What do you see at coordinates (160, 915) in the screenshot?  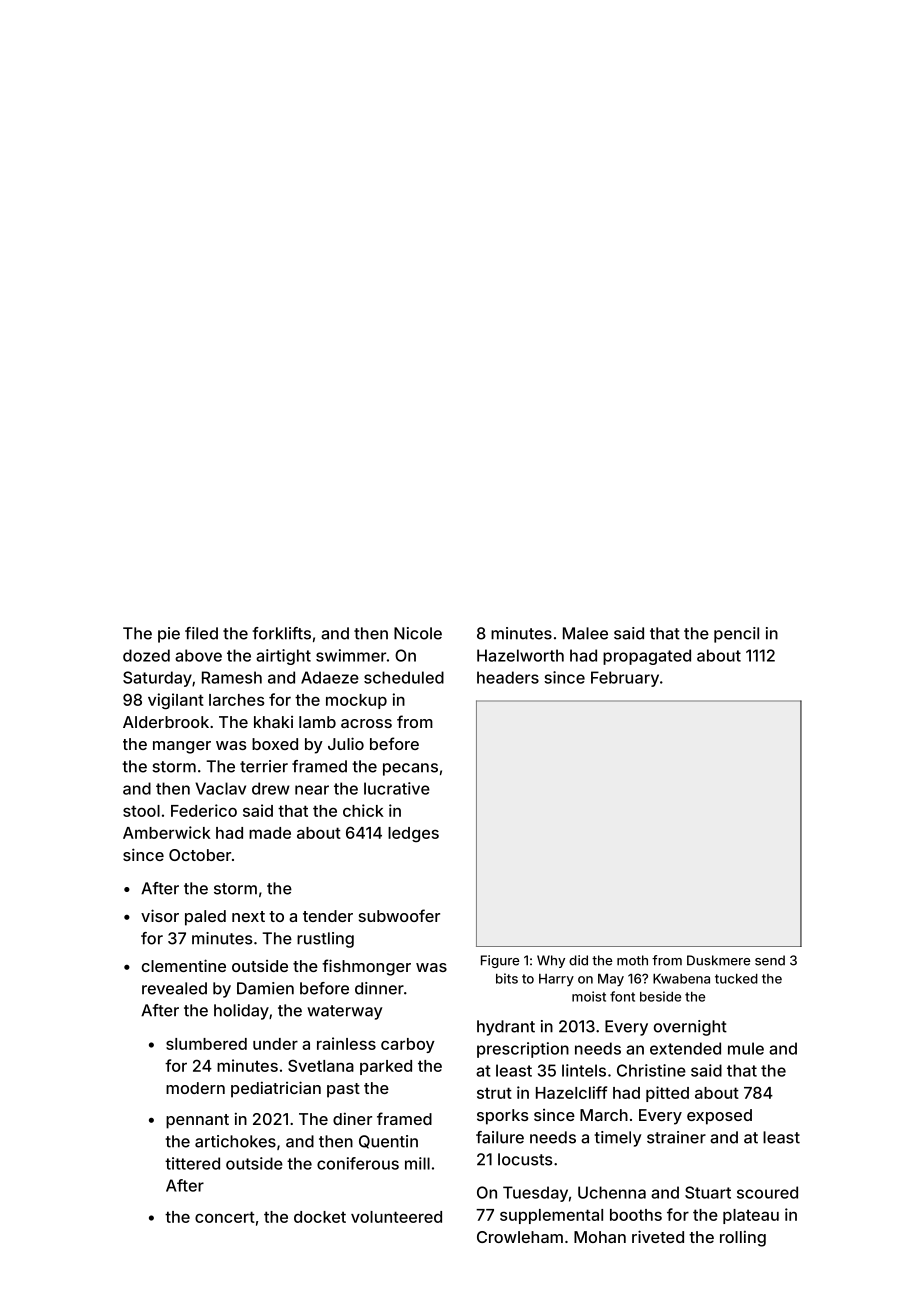 I see `visor` at bounding box center [160, 915].
